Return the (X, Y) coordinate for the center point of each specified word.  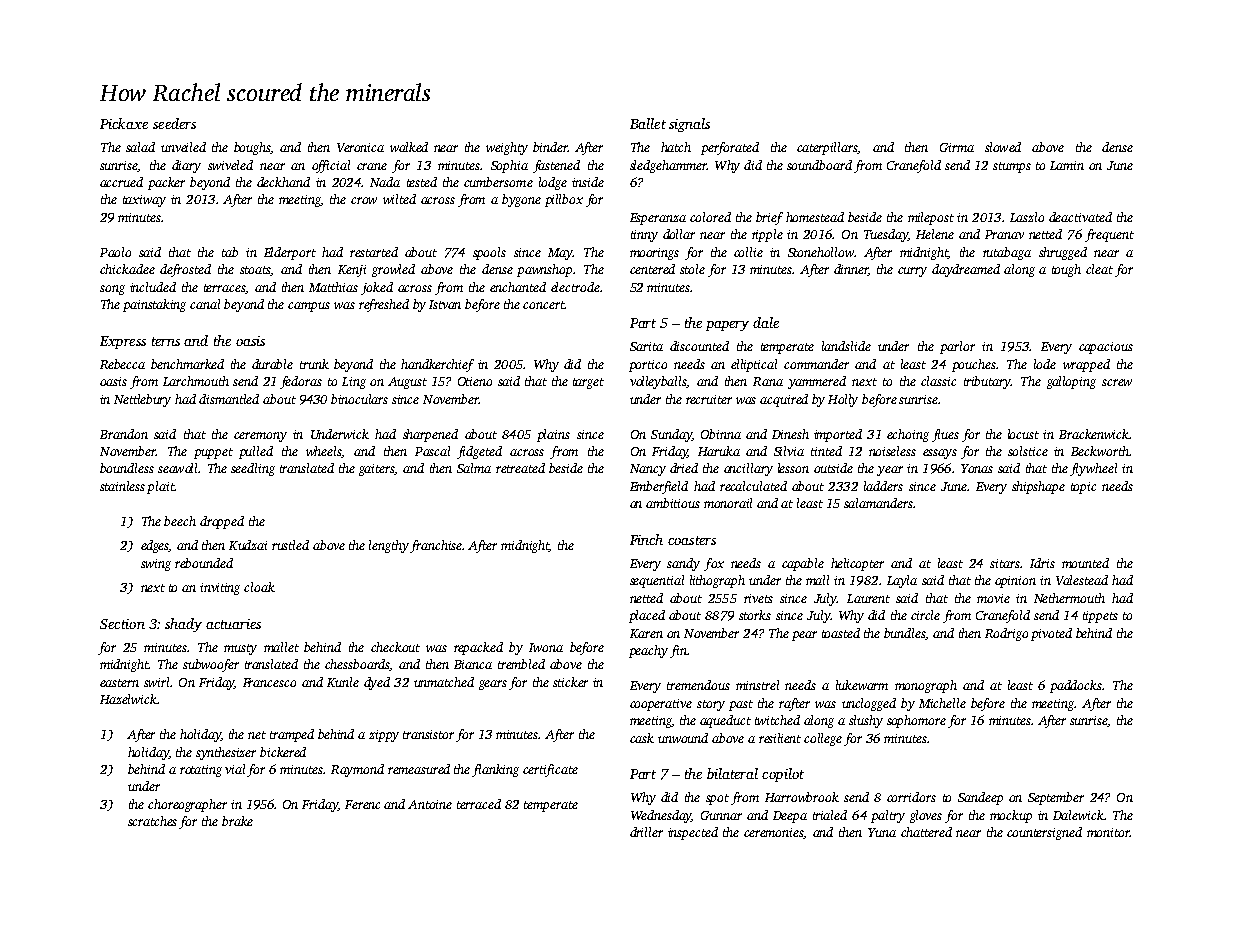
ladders (883, 486)
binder (550, 147)
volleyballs (658, 382)
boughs (252, 148)
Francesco (269, 682)
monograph (926, 686)
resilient (780, 738)
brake (237, 821)
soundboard (819, 165)
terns (166, 341)
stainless (122, 486)
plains (553, 435)
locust (1023, 434)
